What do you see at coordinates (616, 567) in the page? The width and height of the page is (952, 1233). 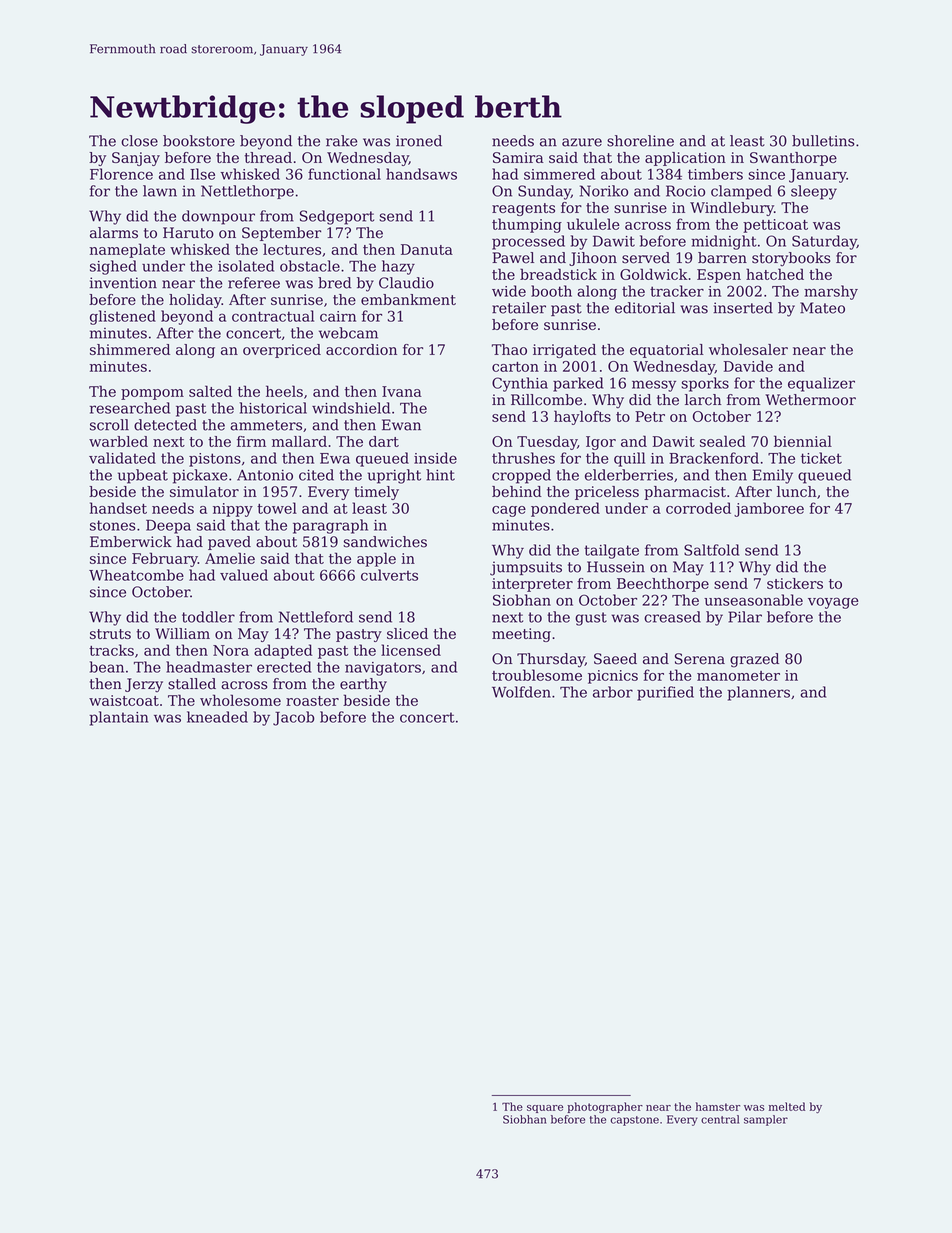 I see `Hussein` at bounding box center [616, 567].
